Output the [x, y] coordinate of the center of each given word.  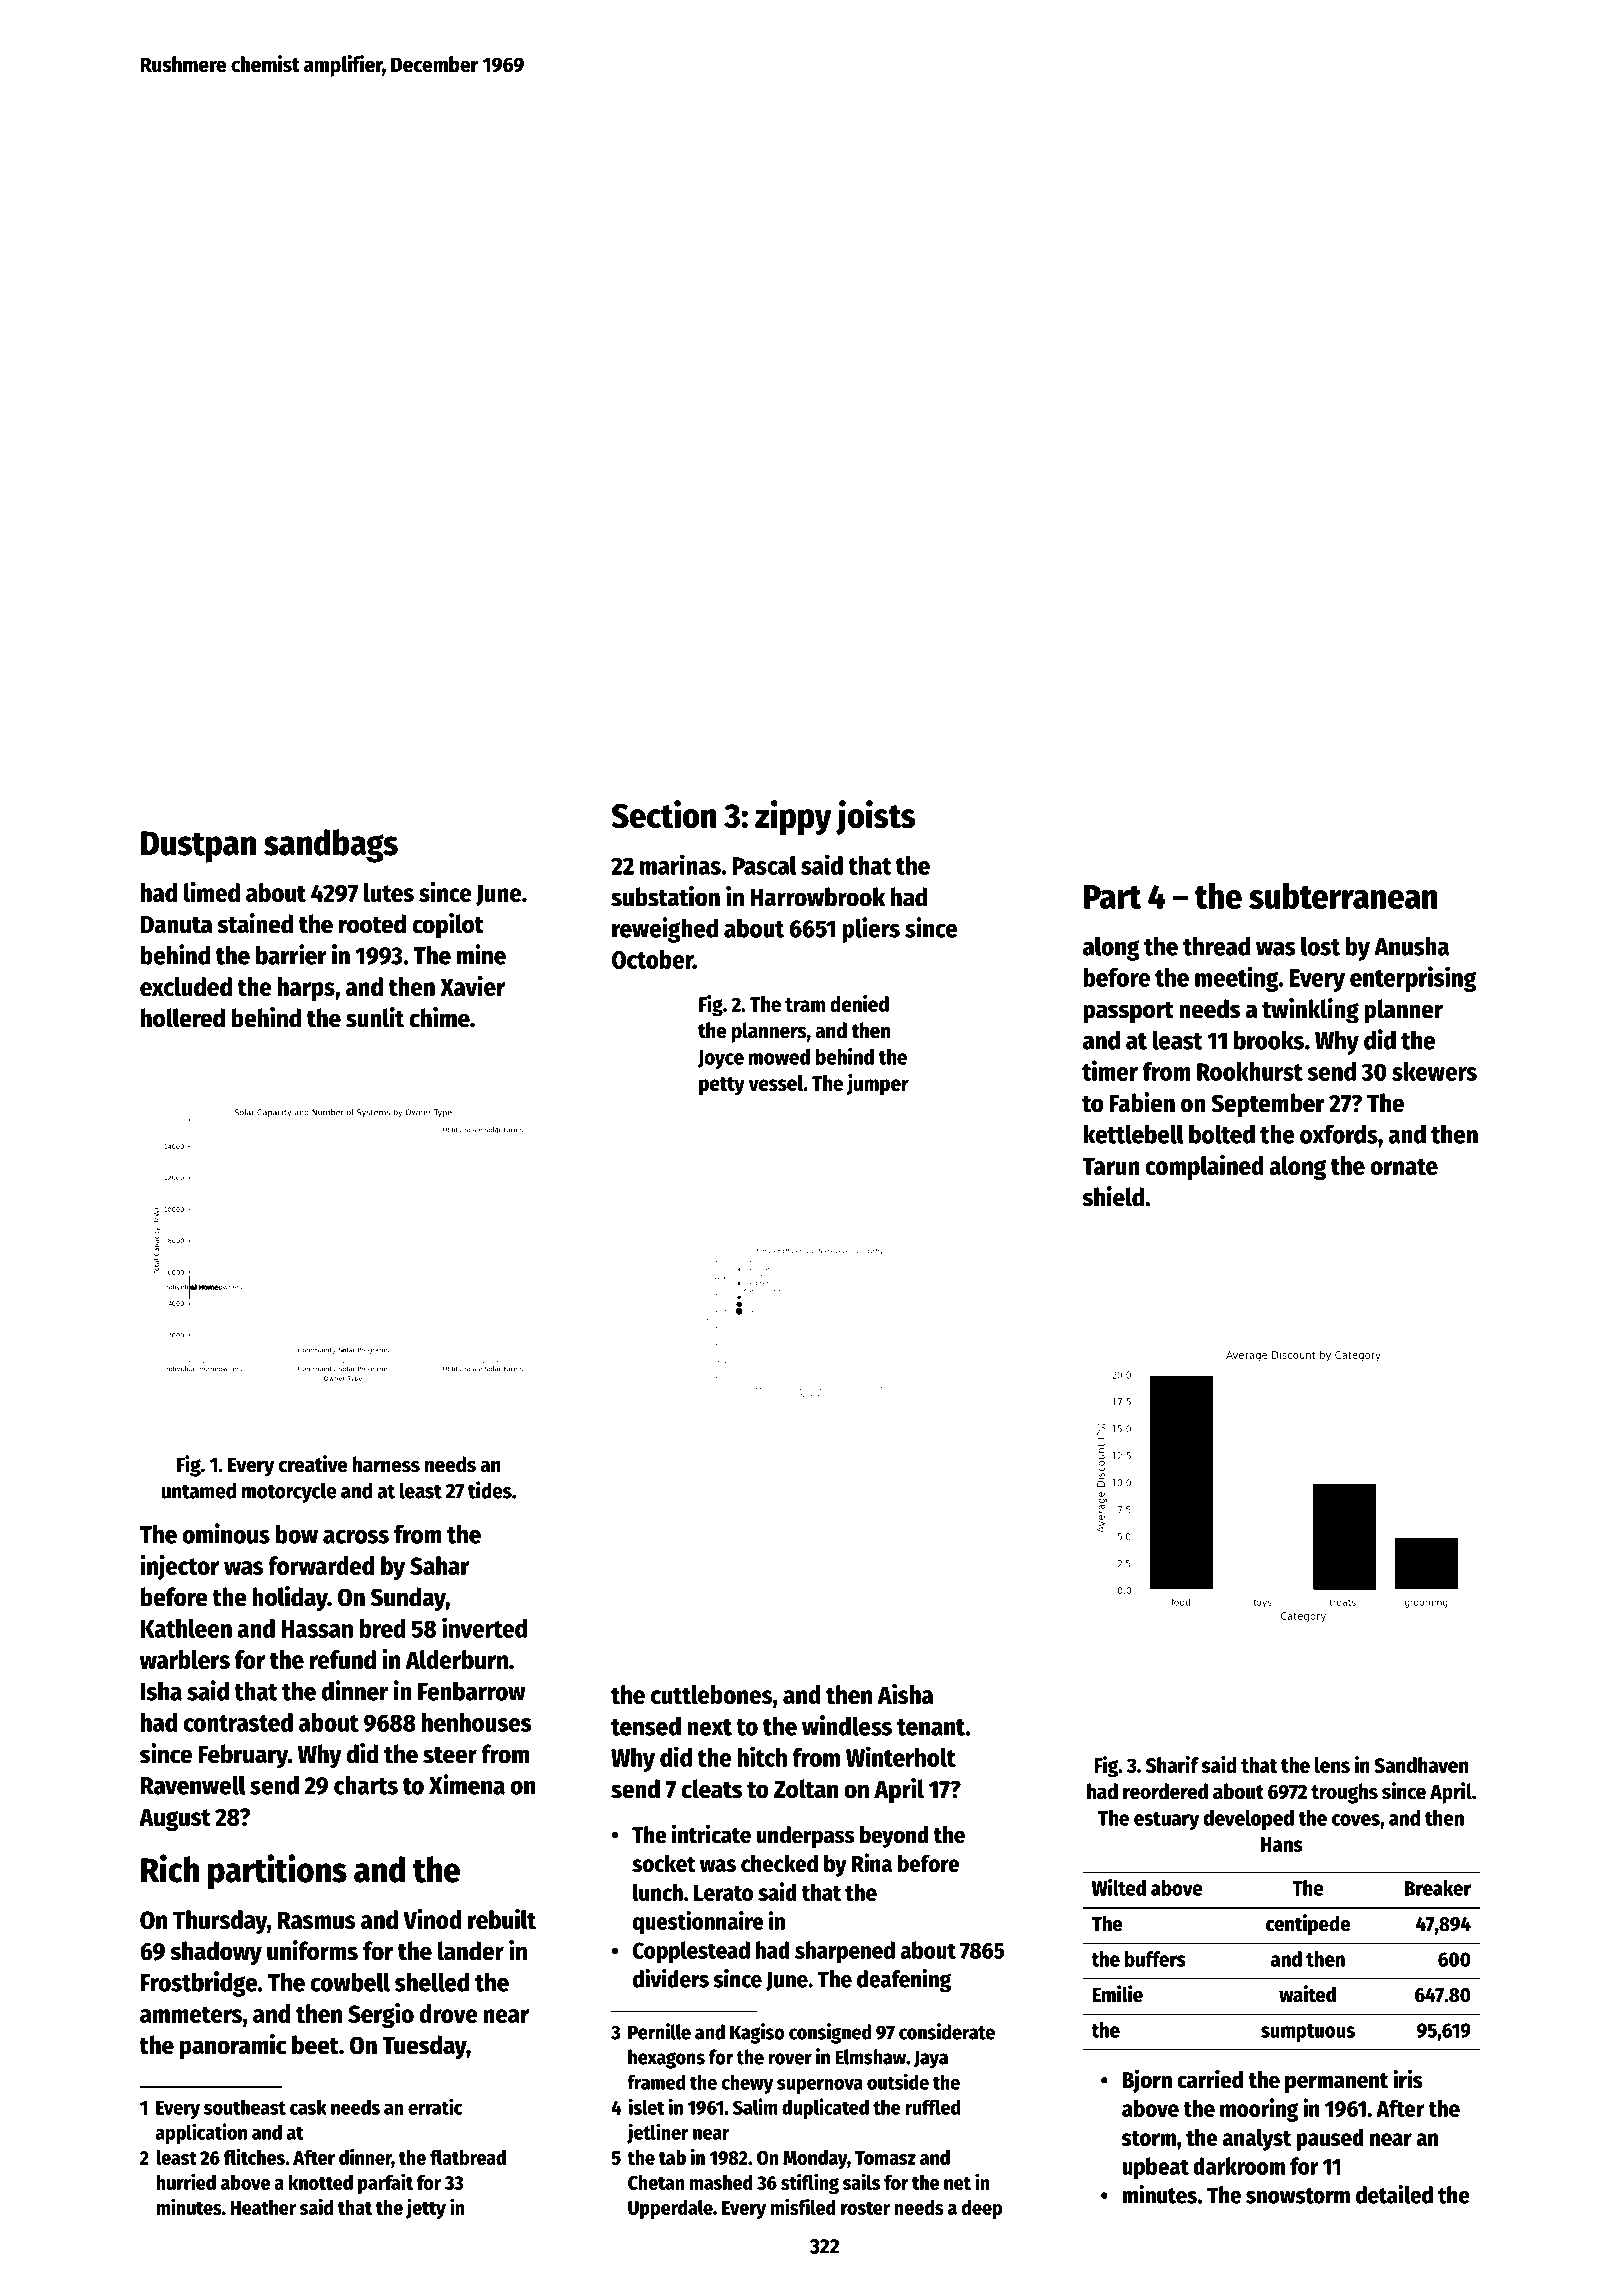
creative [313, 1464]
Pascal [764, 865]
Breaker [1438, 1888]
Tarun [1111, 1166]
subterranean [1343, 896]
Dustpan [198, 847]
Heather [263, 2207]
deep [981, 2209]
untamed [198, 1490]
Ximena [467, 1784]
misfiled [803, 2207]
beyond [894, 1837]
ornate [1404, 1166]
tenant [931, 1727]
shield [1113, 1196]
